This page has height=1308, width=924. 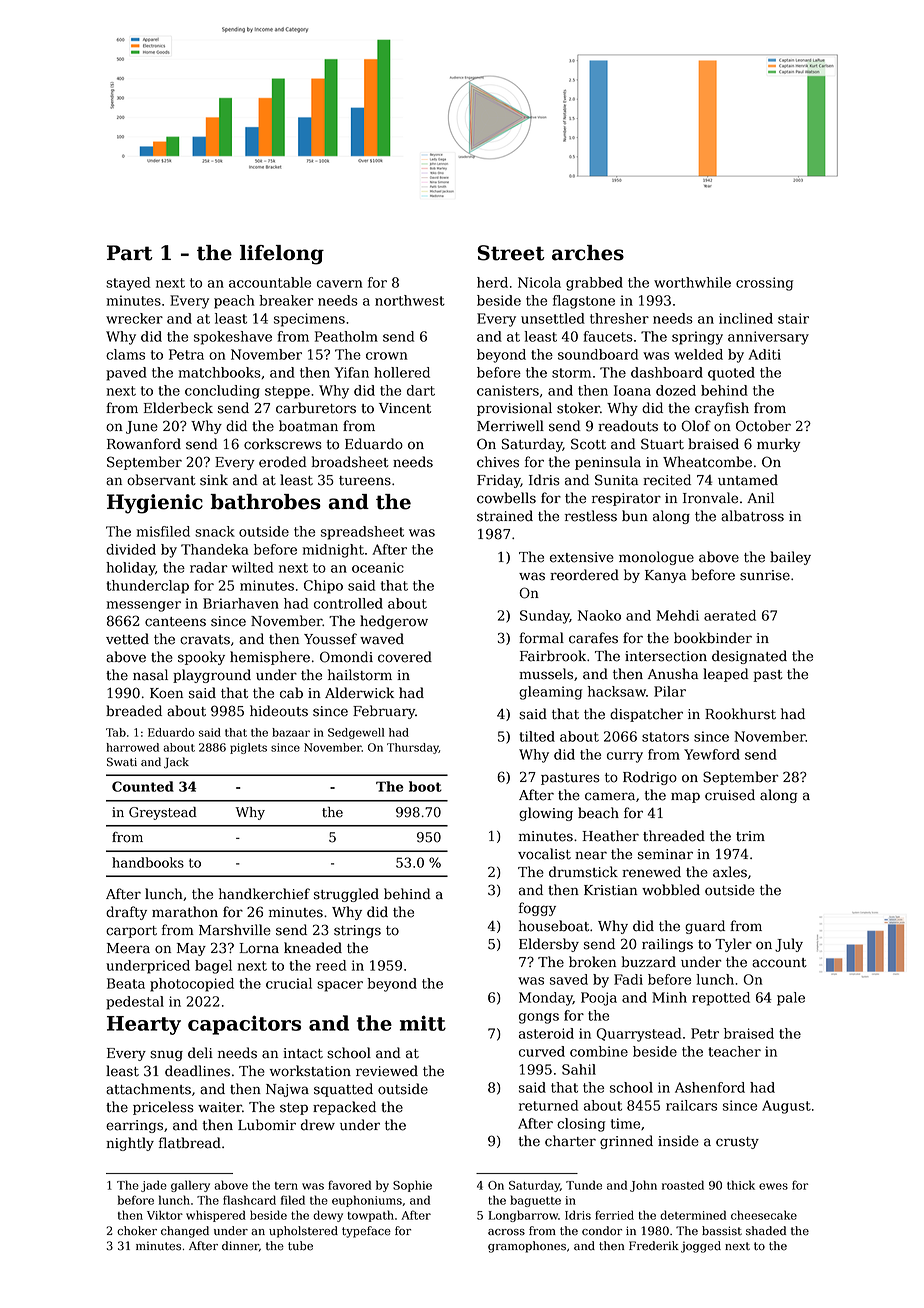 I want to click on Quarrystead, so click(x=638, y=1035).
